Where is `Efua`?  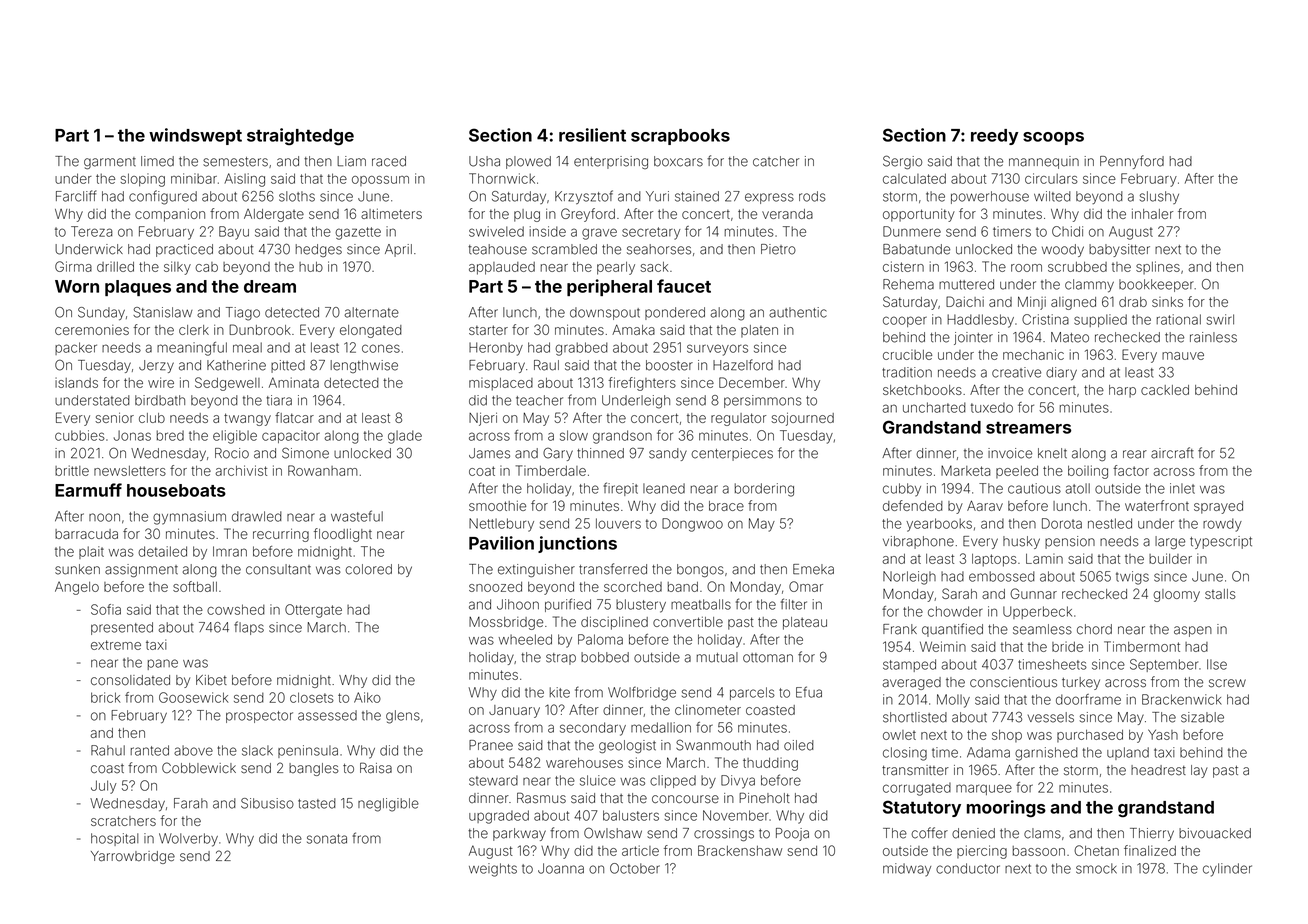
Efua is located at coordinates (809, 692).
